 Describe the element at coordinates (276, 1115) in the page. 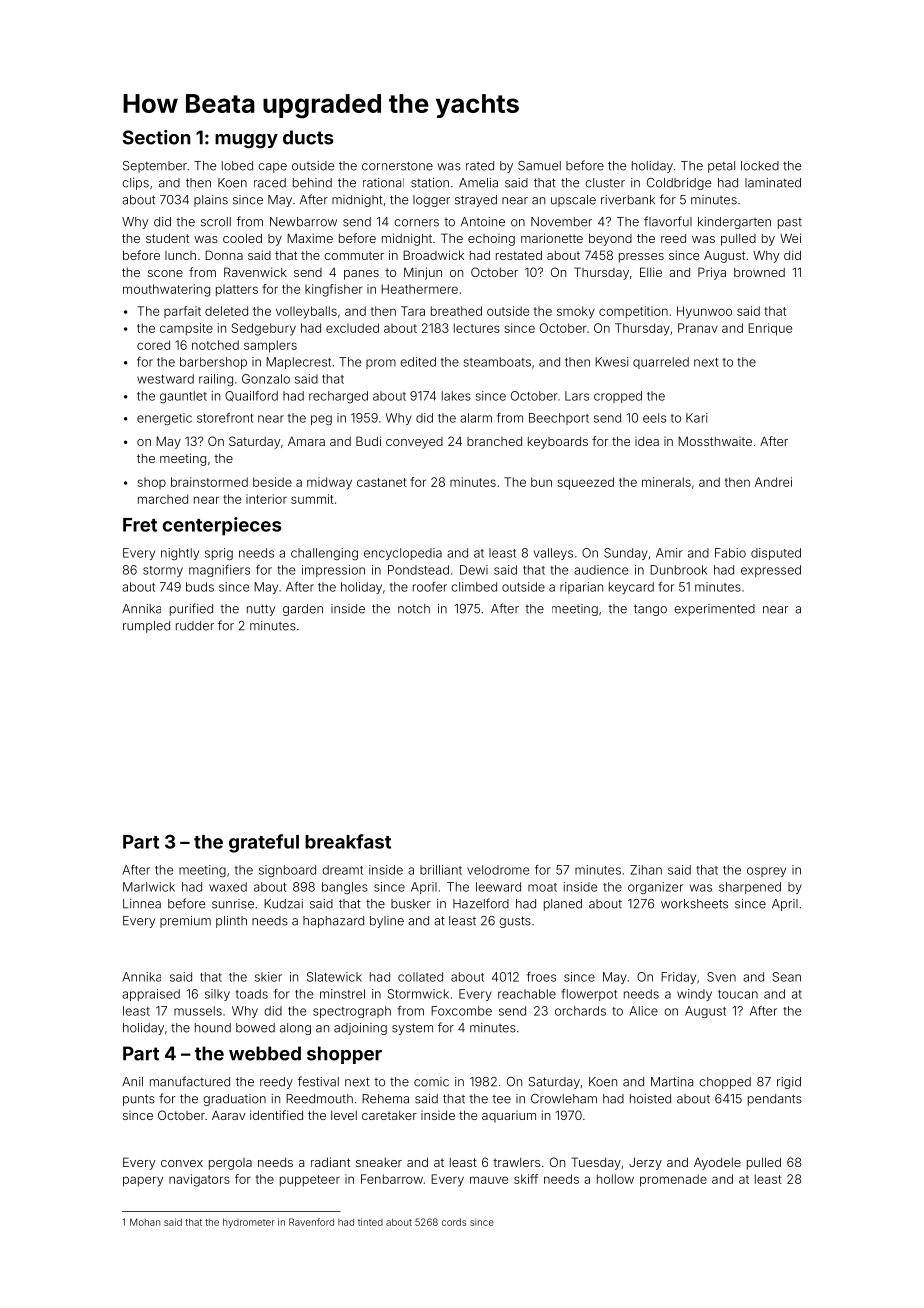

I see `identified` at that location.
